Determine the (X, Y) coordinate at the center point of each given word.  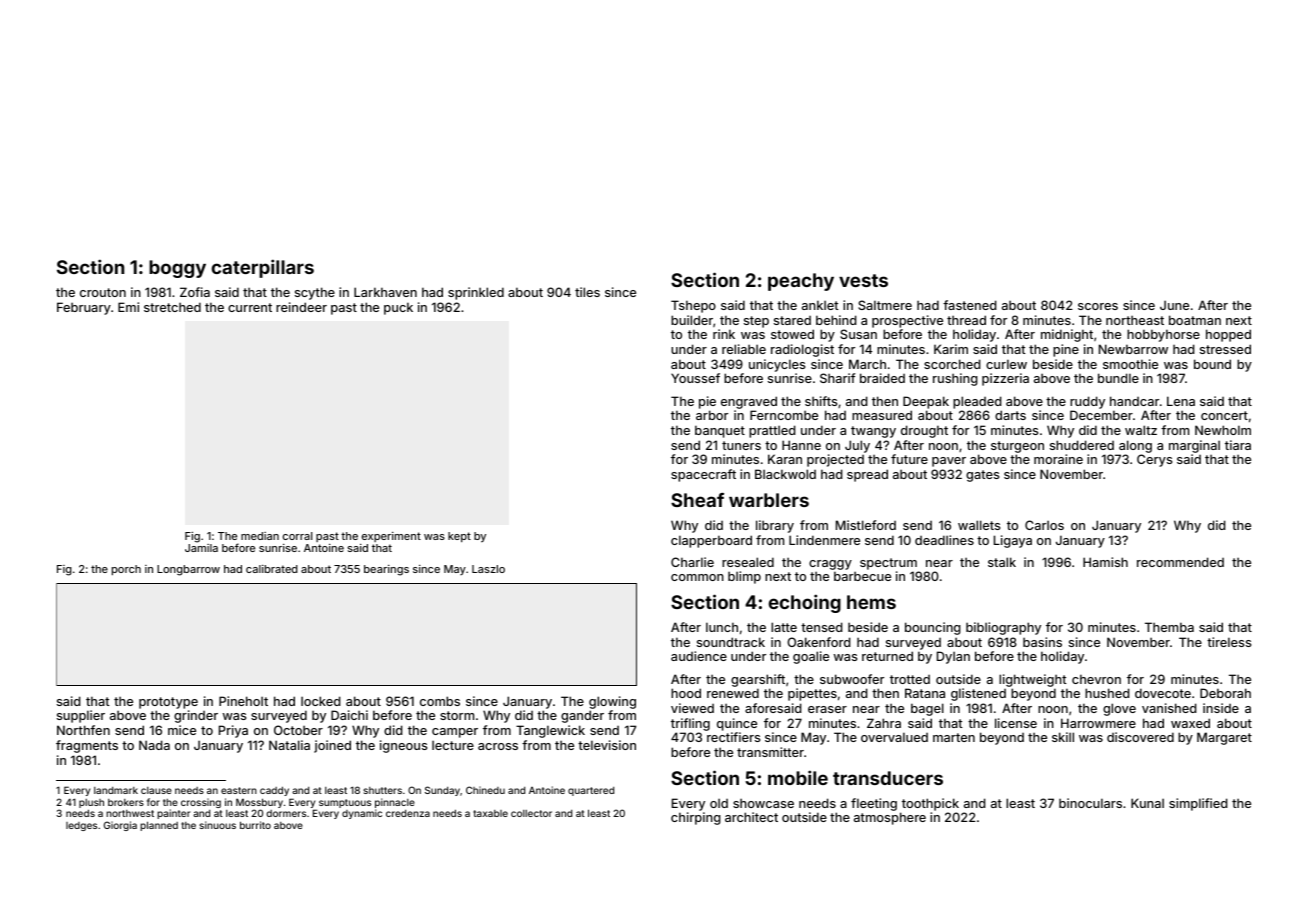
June (1174, 305)
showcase (763, 803)
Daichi (349, 715)
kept (459, 537)
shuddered (1082, 445)
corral (297, 536)
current (250, 307)
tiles (587, 292)
